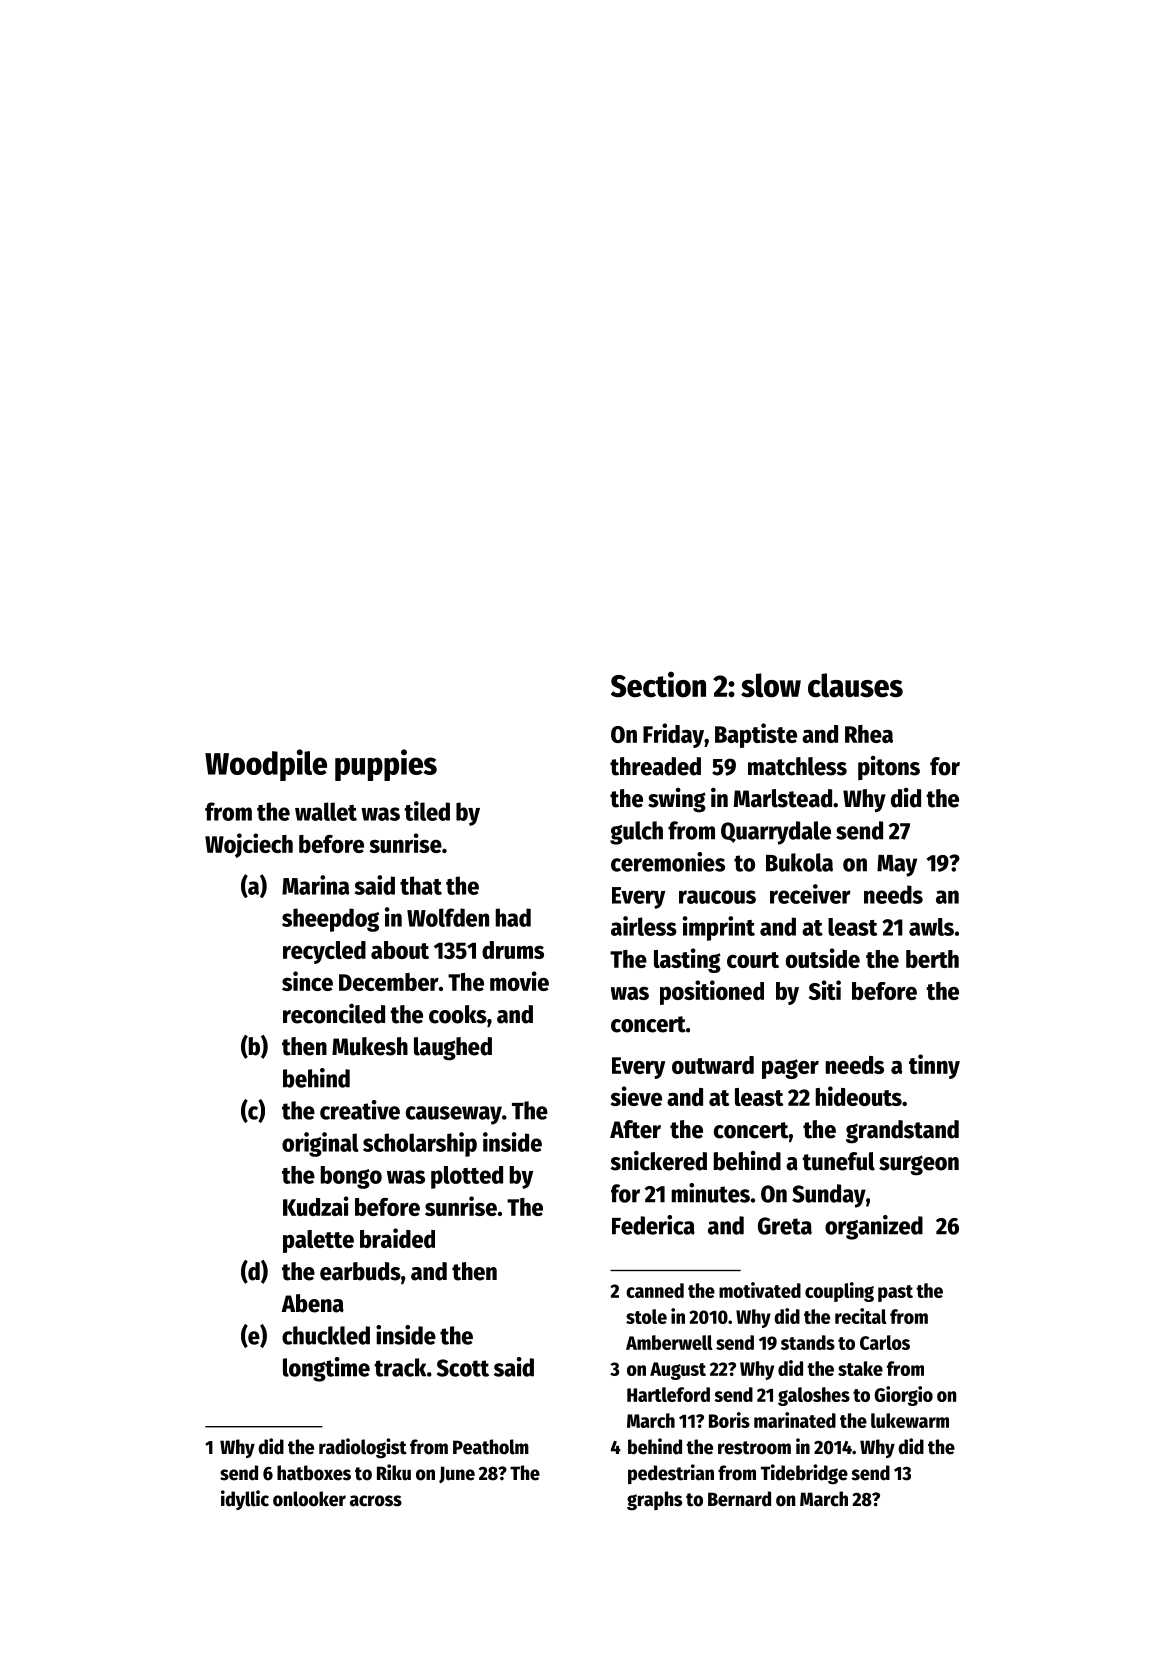 The height and width of the image is (1654, 1165). What do you see at coordinates (658, 684) in the image?
I see `Section` at bounding box center [658, 684].
